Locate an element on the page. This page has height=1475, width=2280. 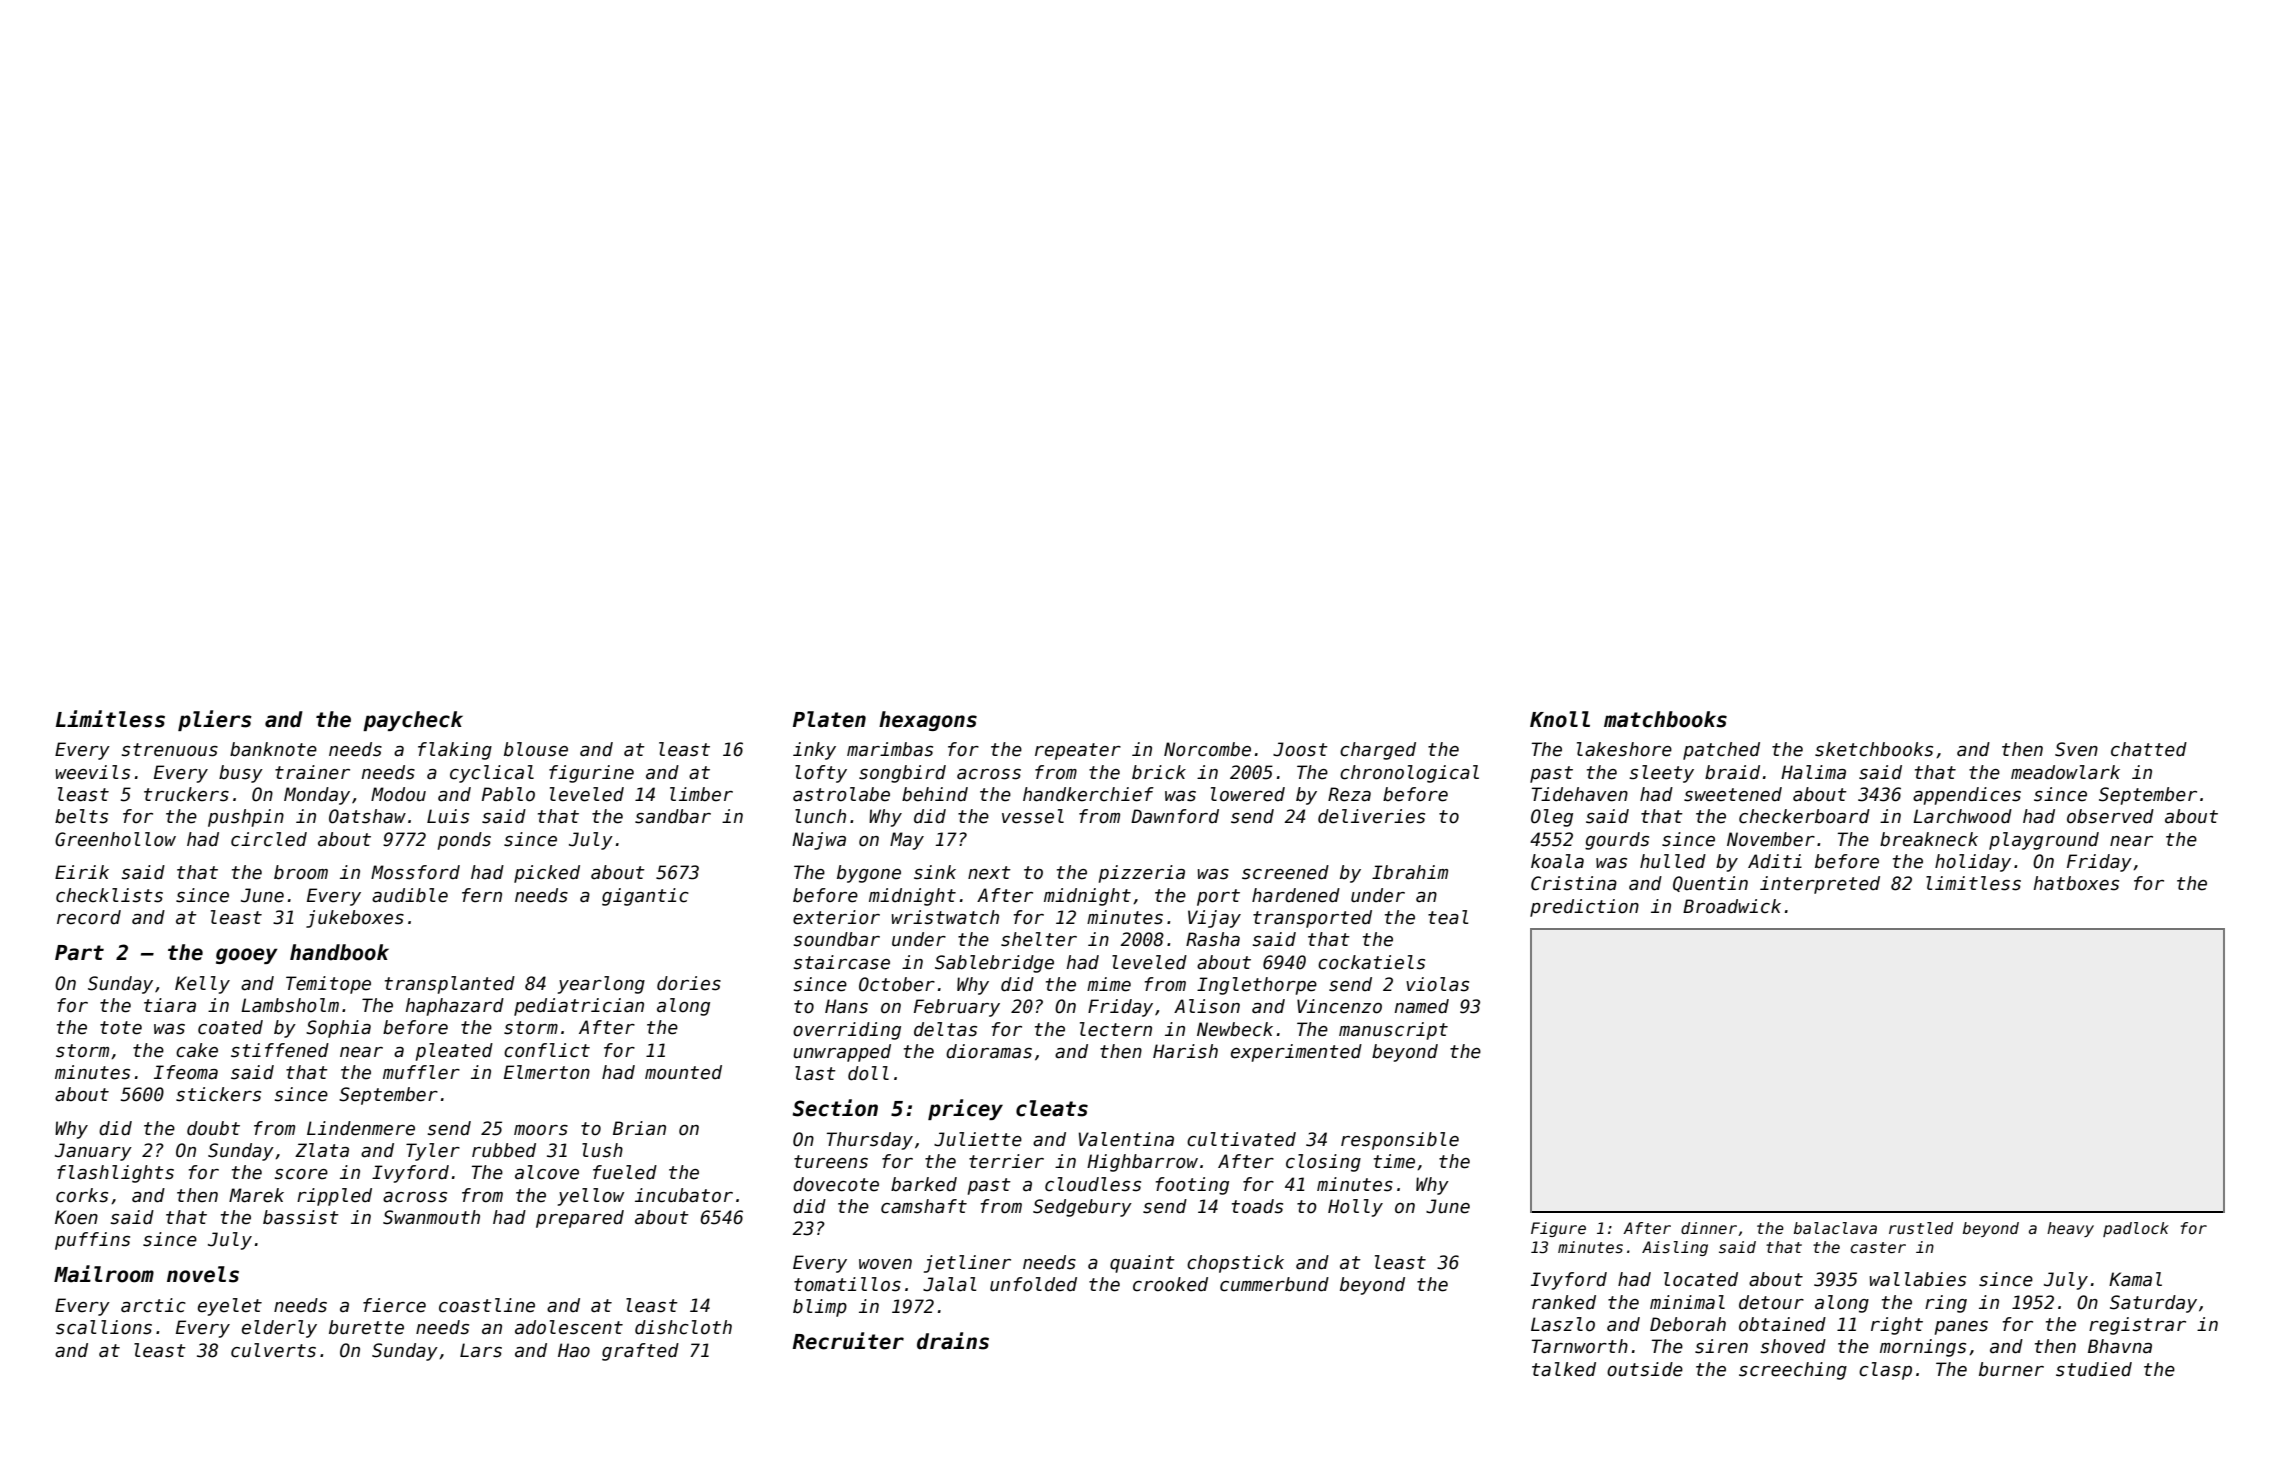
Lars is located at coordinates (481, 1350).
